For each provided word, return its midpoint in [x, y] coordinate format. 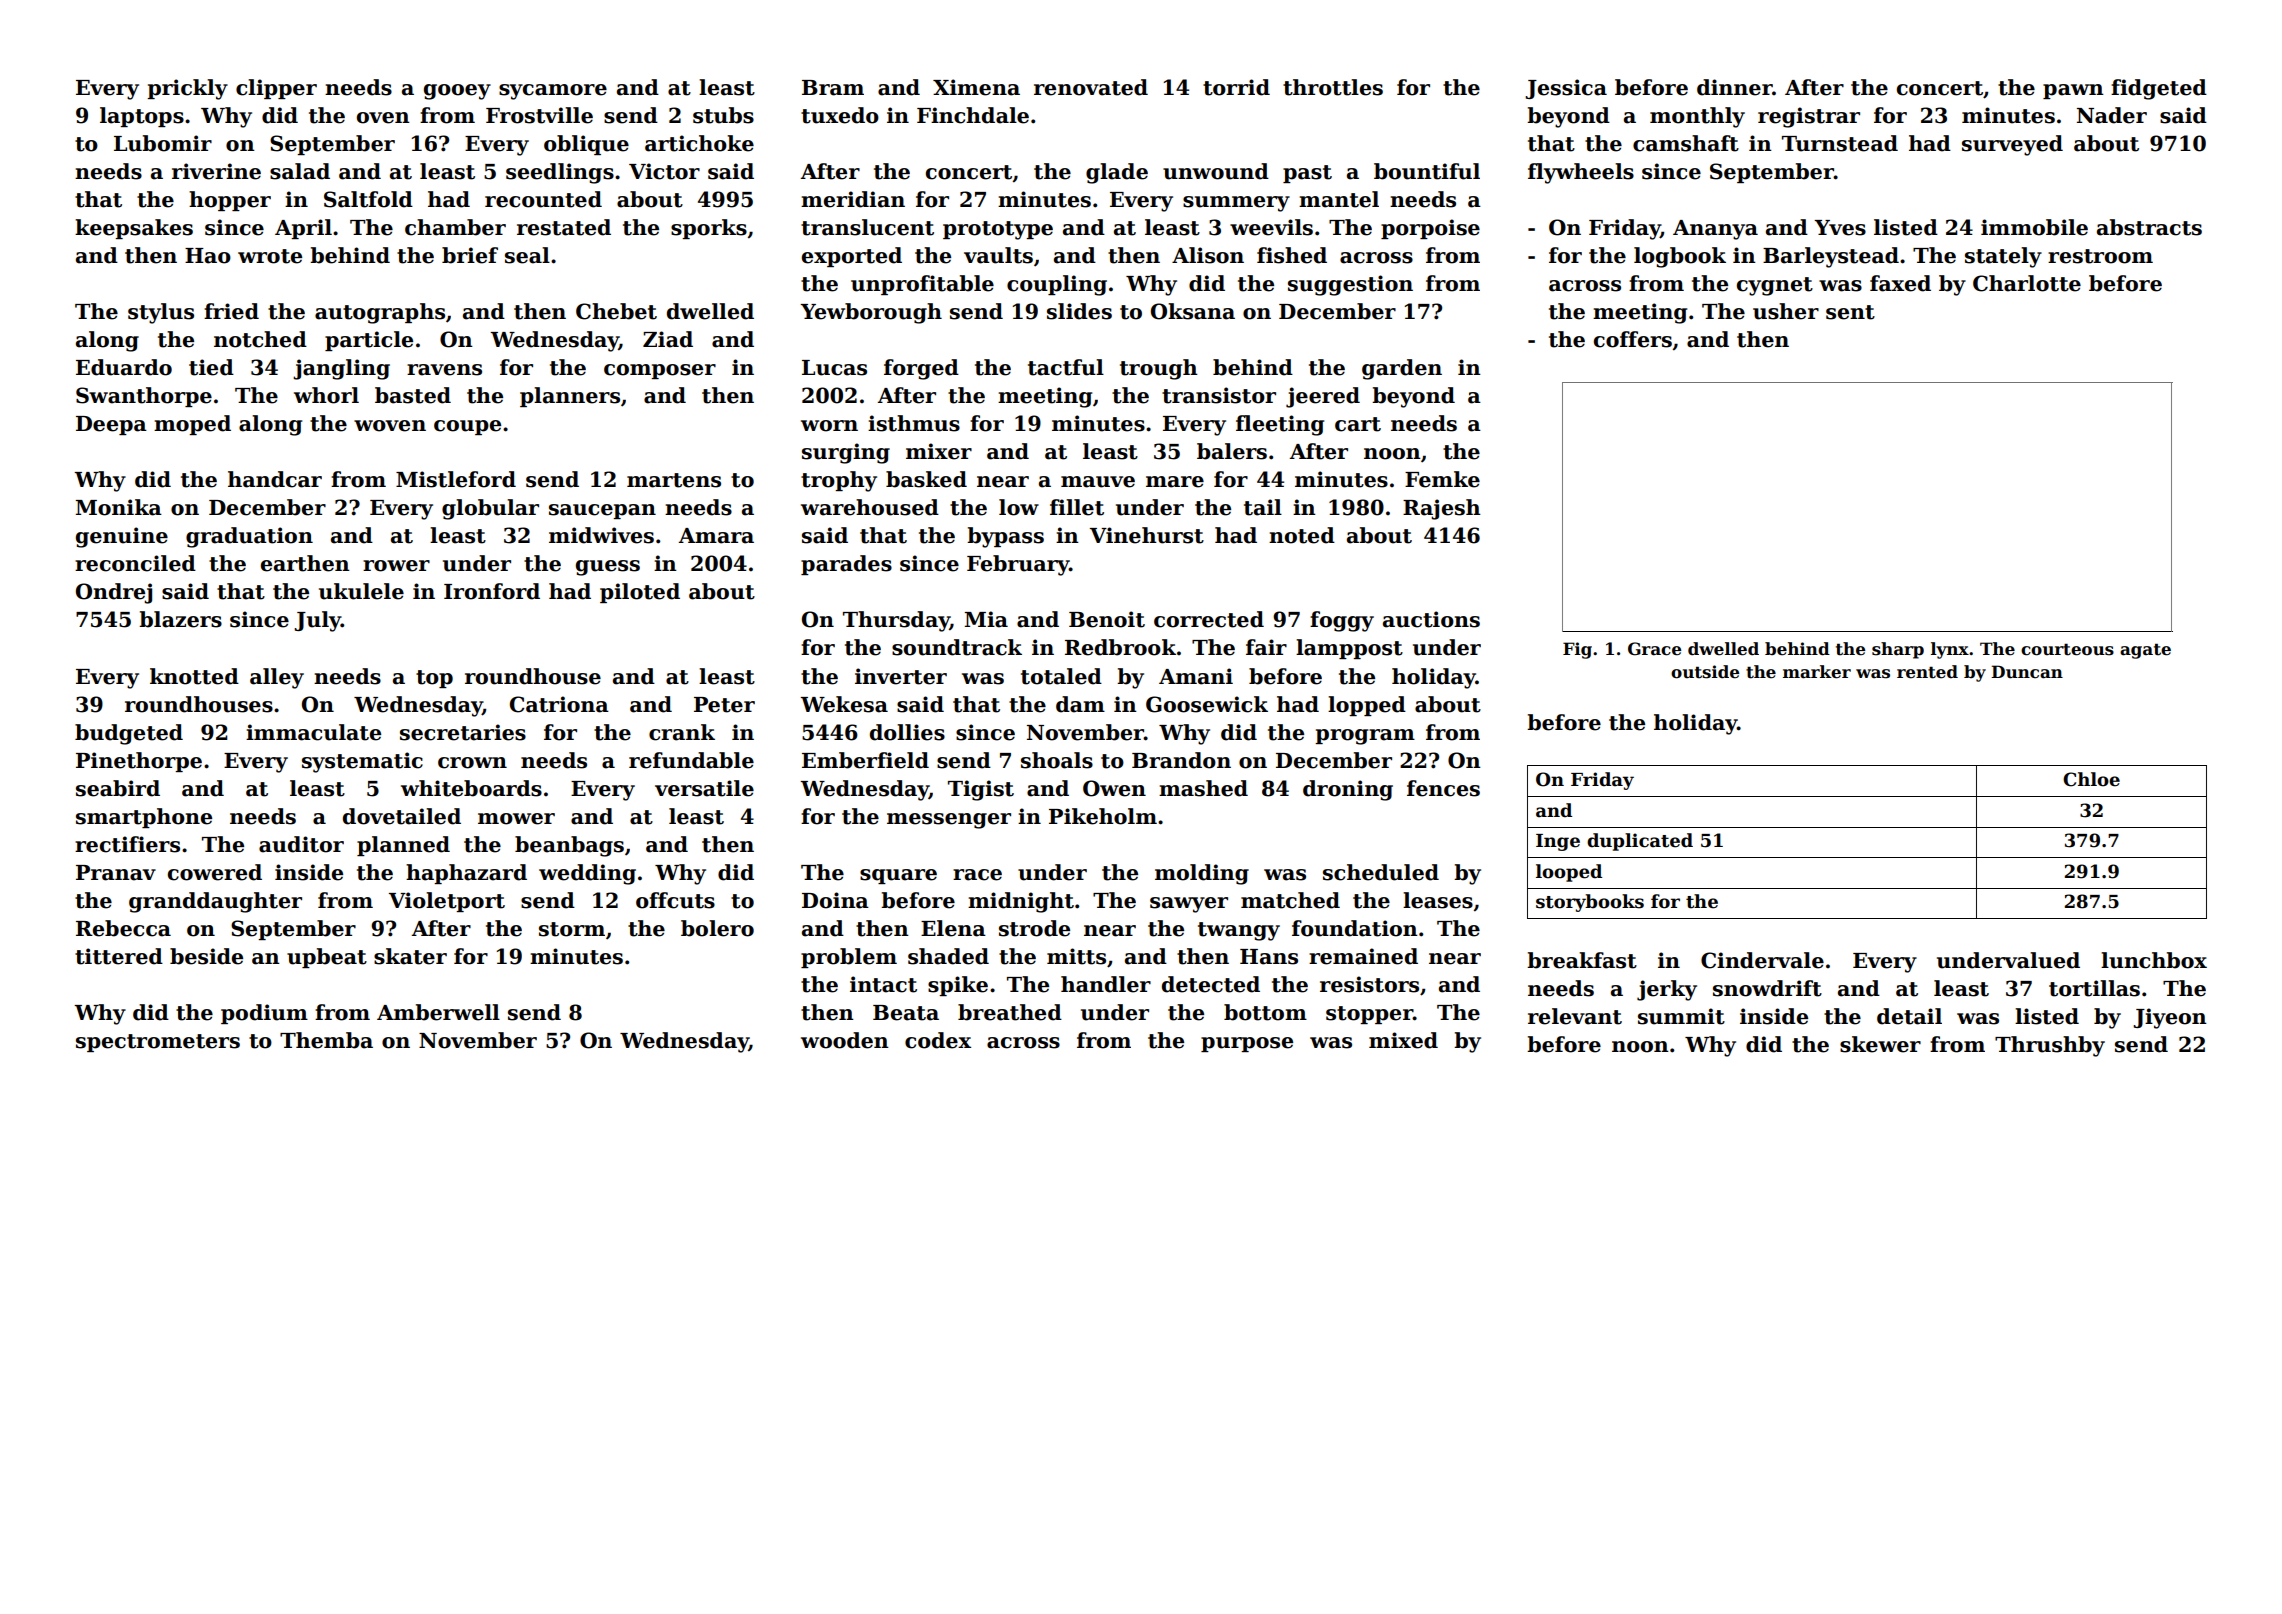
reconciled [135, 563]
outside [1705, 672]
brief [470, 255]
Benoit [1107, 619]
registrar [1809, 117]
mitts [1076, 956]
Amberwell [438, 1012]
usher [1786, 311]
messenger [949, 821]
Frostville [539, 115]
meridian [853, 199]
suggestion [1350, 285]
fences [1443, 788]
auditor [301, 844]
